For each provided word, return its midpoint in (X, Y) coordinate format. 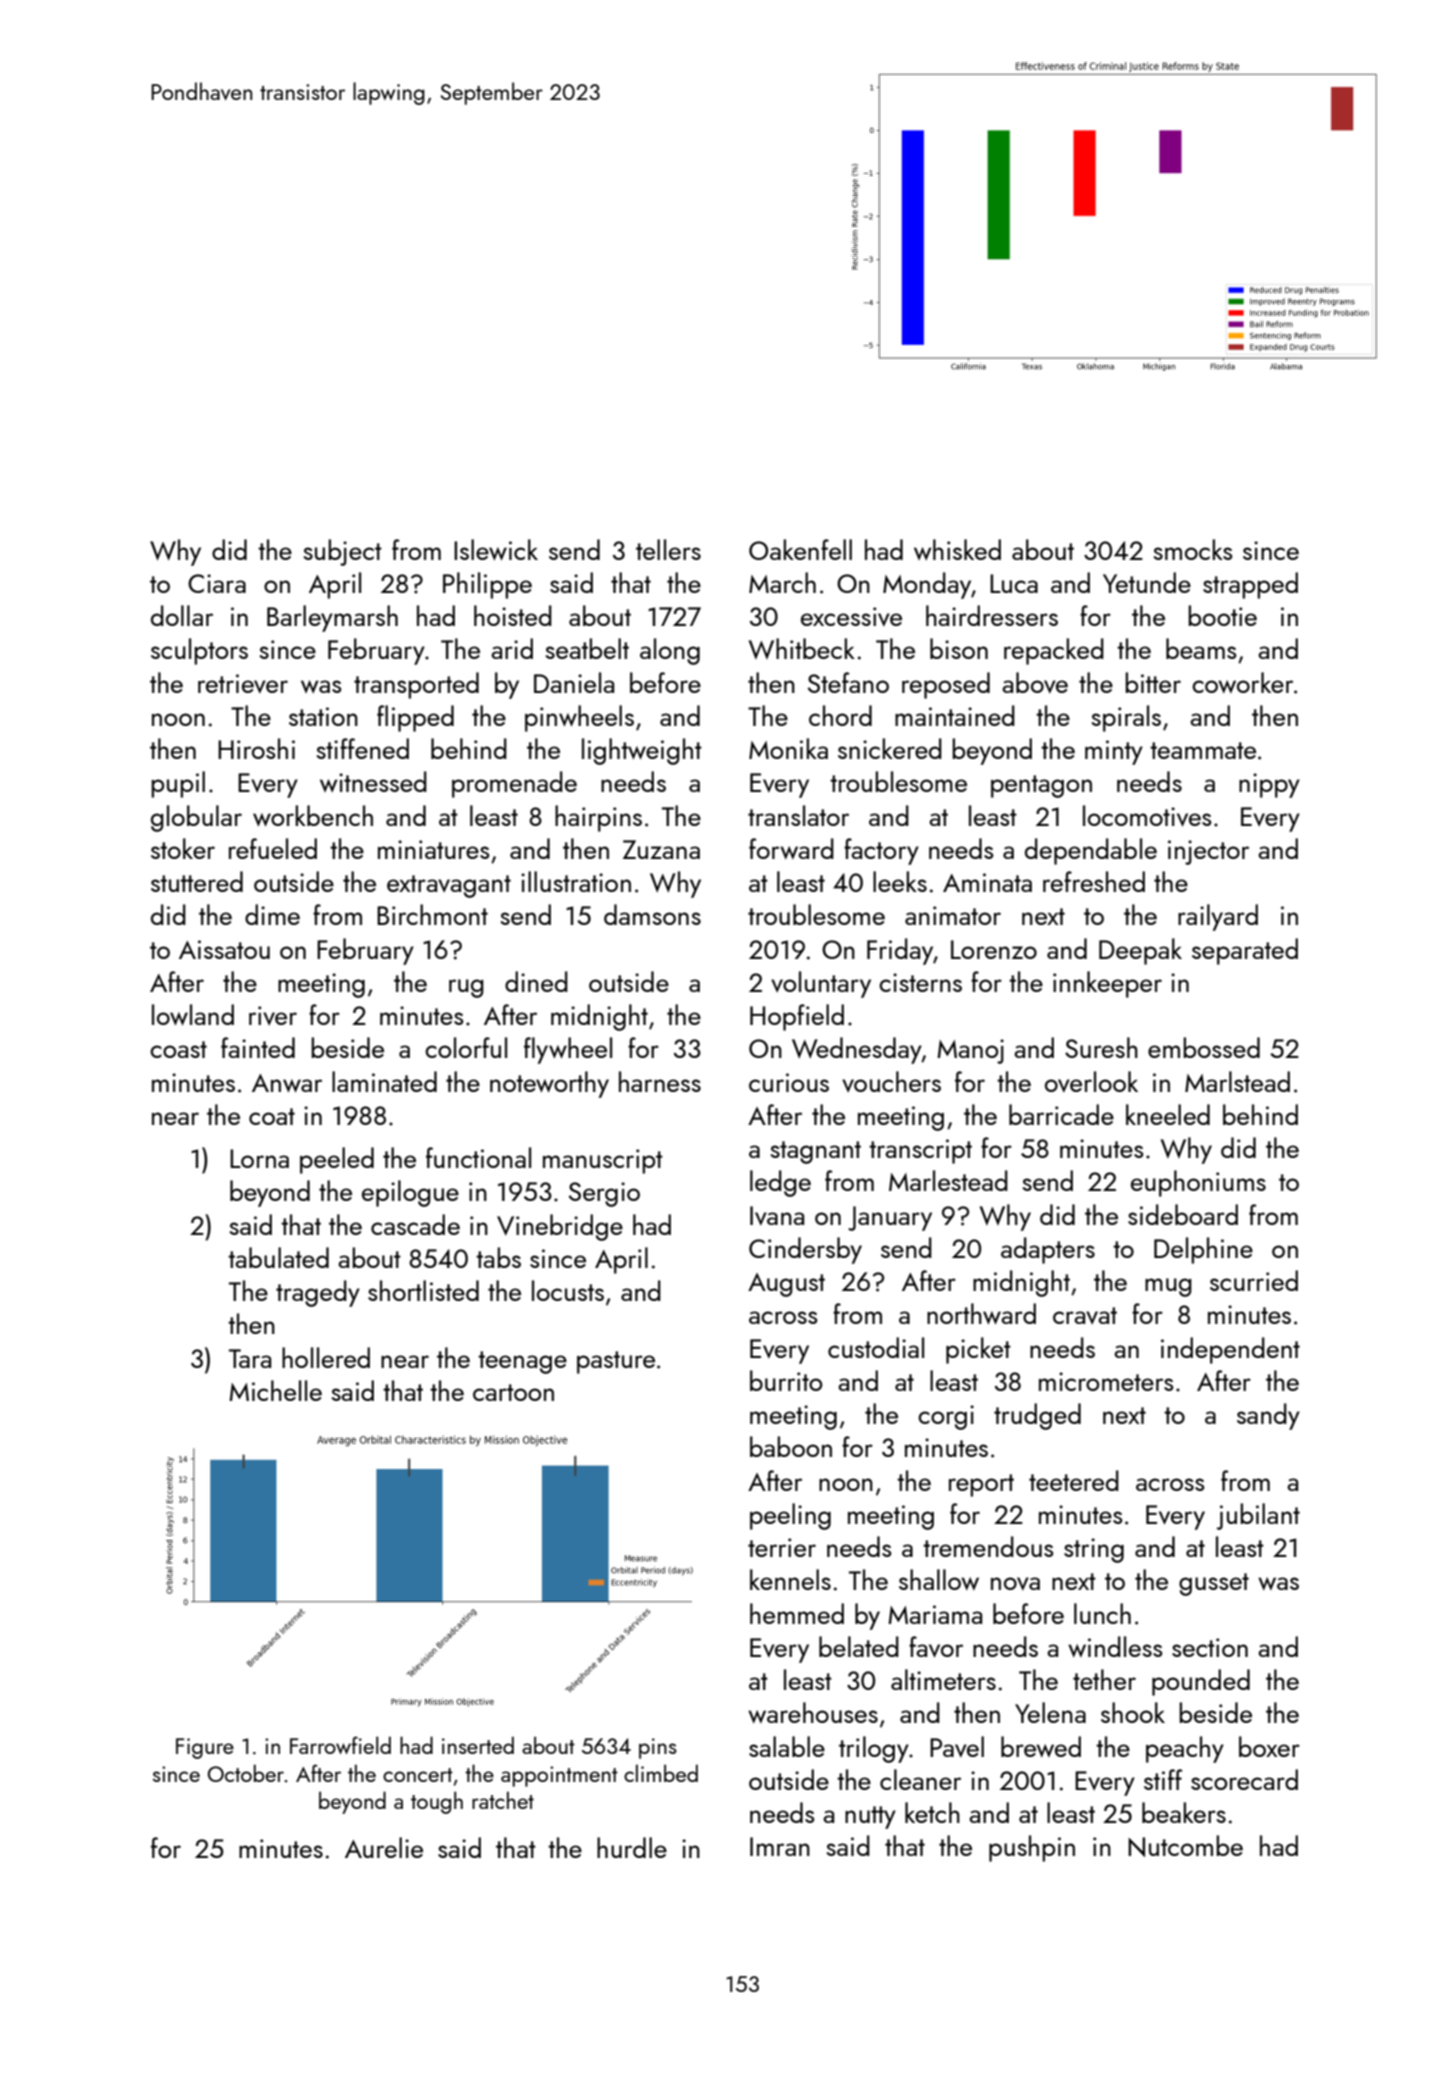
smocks (1193, 549)
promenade (514, 784)
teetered (1074, 1480)
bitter (1153, 682)
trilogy (874, 1749)
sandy (1268, 1416)
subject (342, 552)
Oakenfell (800, 549)
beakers (1184, 1812)
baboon (791, 1446)
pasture (616, 1362)
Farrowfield (340, 1745)
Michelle (275, 1390)
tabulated (278, 1257)
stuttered (197, 881)
